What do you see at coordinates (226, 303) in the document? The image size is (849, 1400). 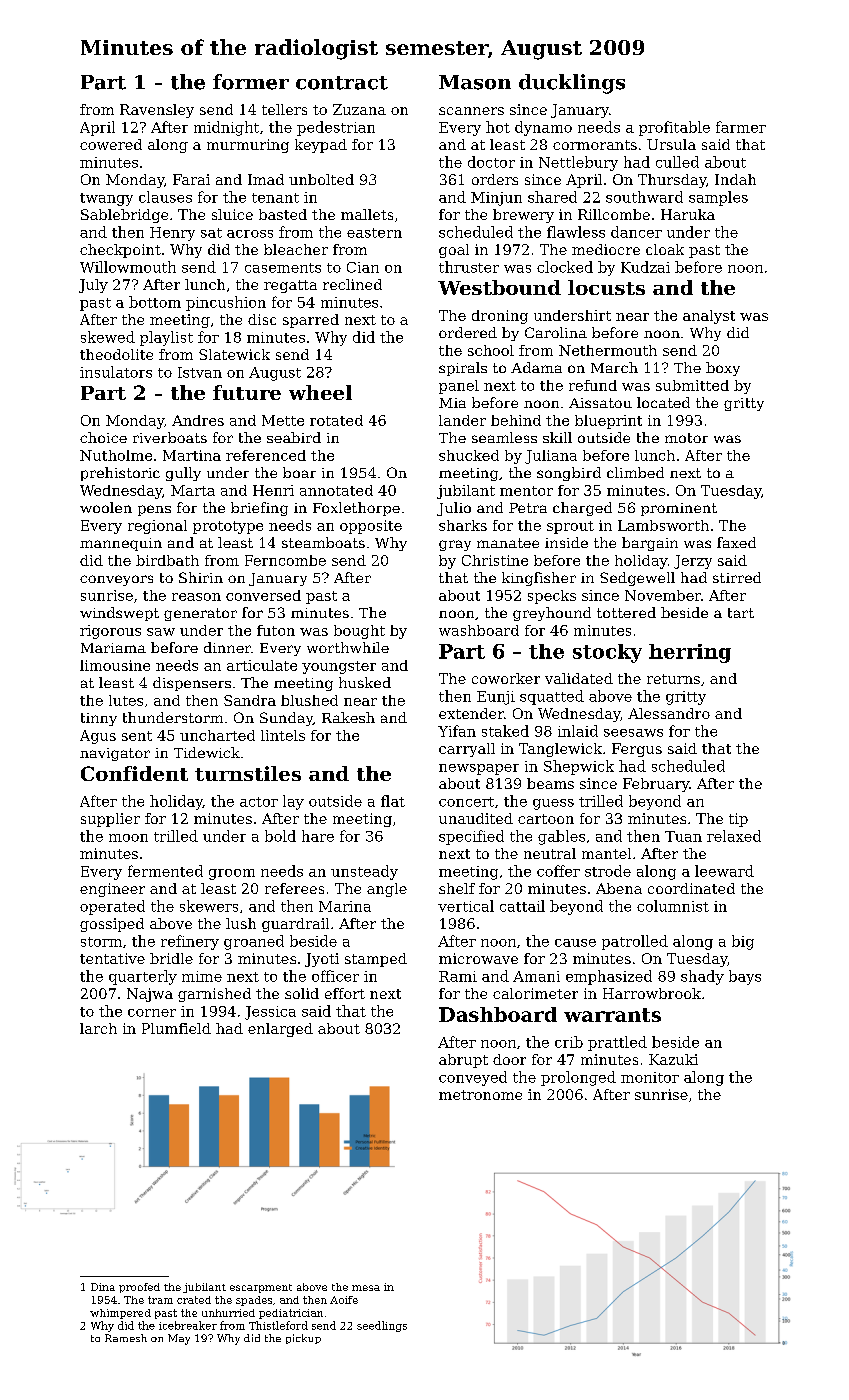 I see `pincushion` at bounding box center [226, 303].
